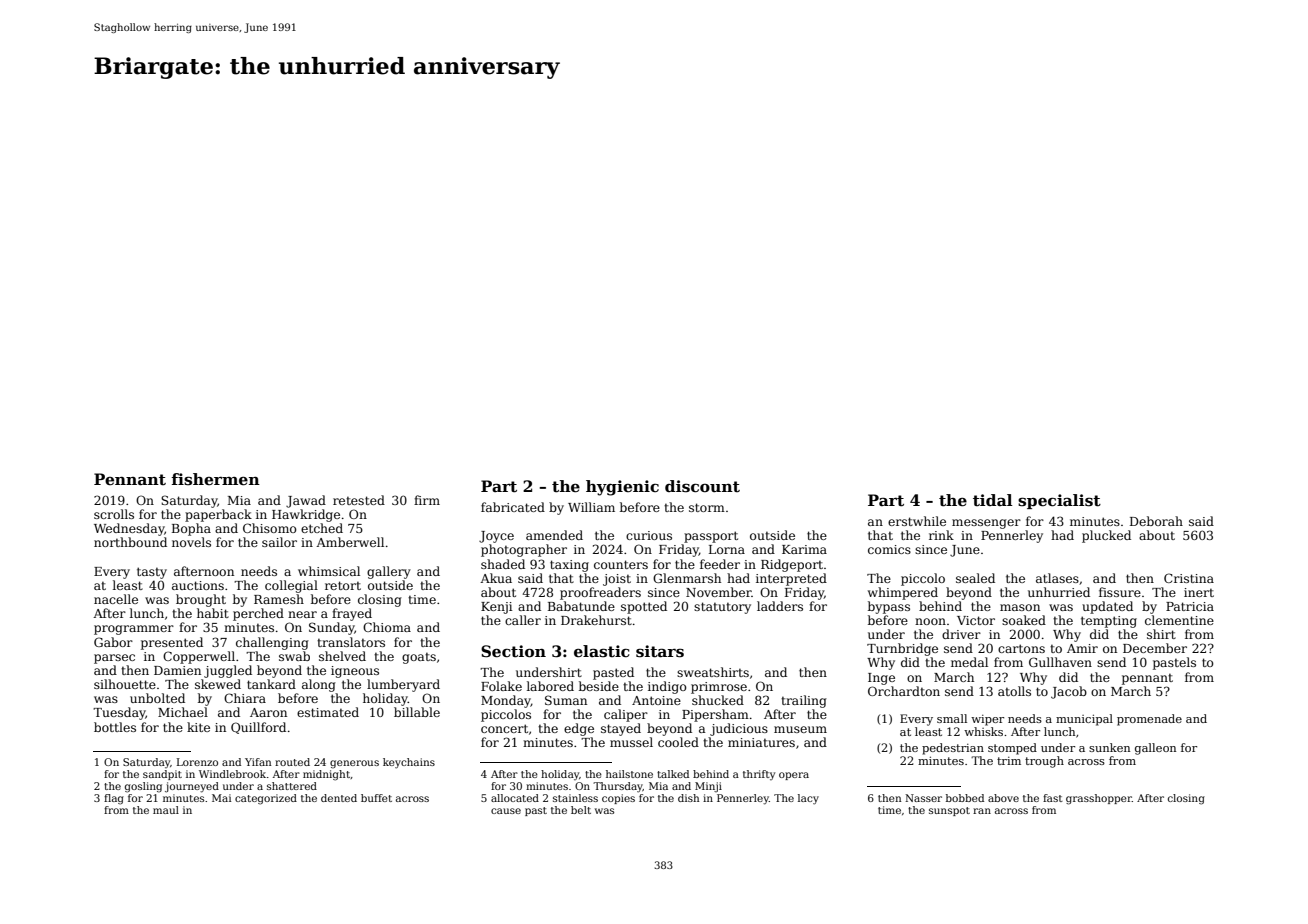 The image size is (1308, 924). I want to click on hygienic, so click(622, 488).
